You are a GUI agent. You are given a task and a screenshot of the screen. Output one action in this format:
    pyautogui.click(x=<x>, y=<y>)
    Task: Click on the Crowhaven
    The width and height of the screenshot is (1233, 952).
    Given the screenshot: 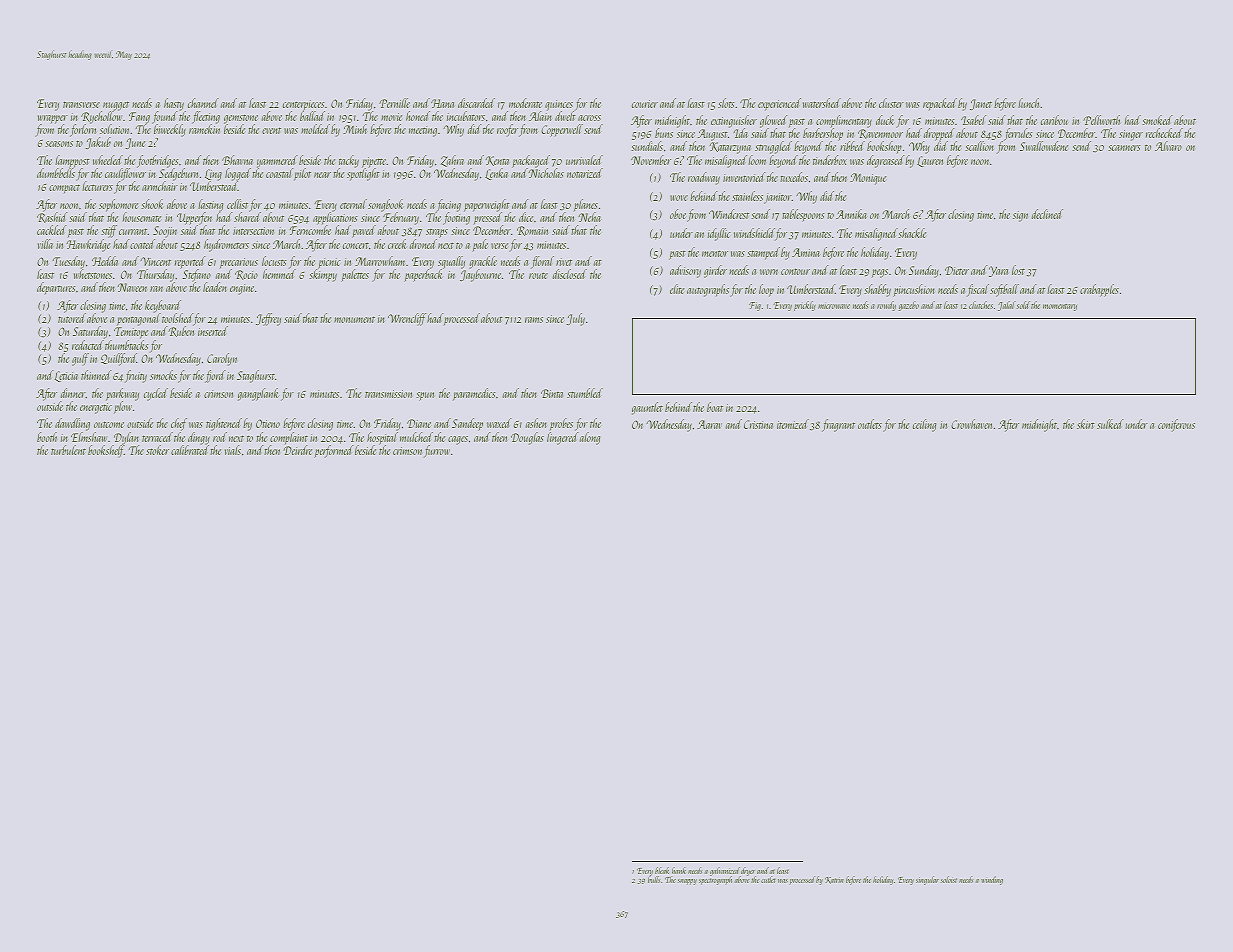 What is the action you would take?
    pyautogui.click(x=971, y=424)
